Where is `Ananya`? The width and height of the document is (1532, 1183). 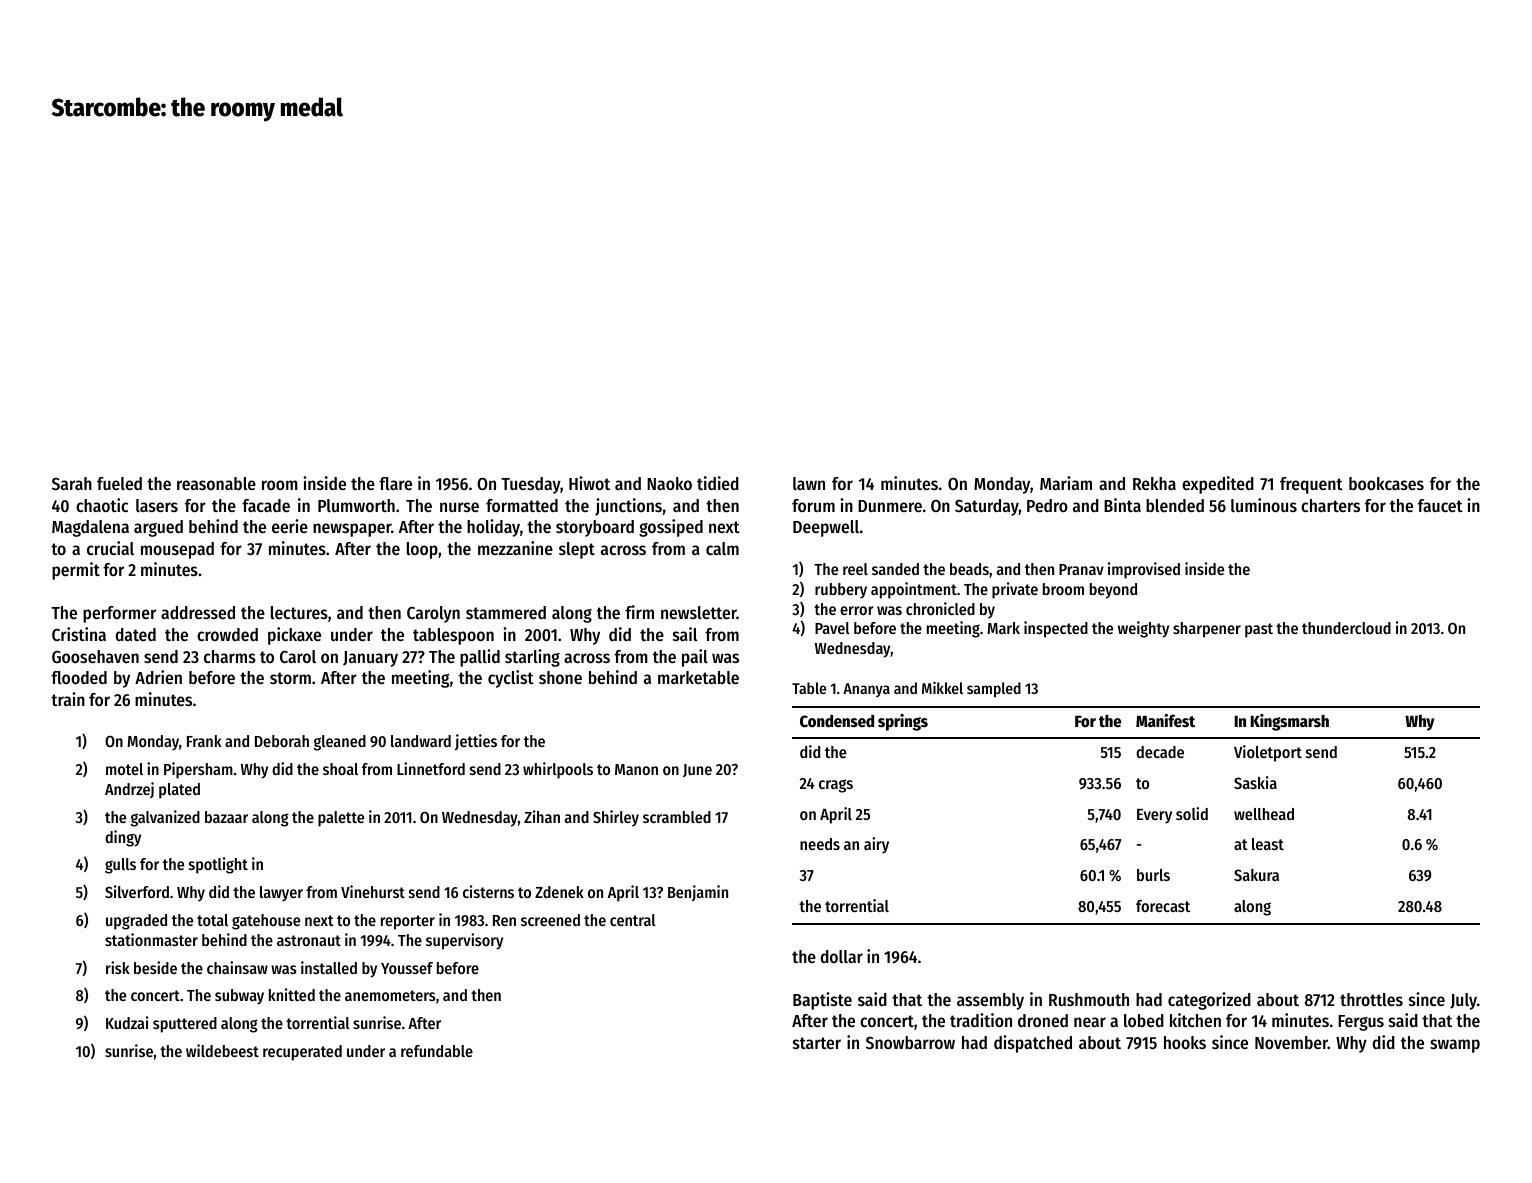 Ananya is located at coordinates (866, 690).
